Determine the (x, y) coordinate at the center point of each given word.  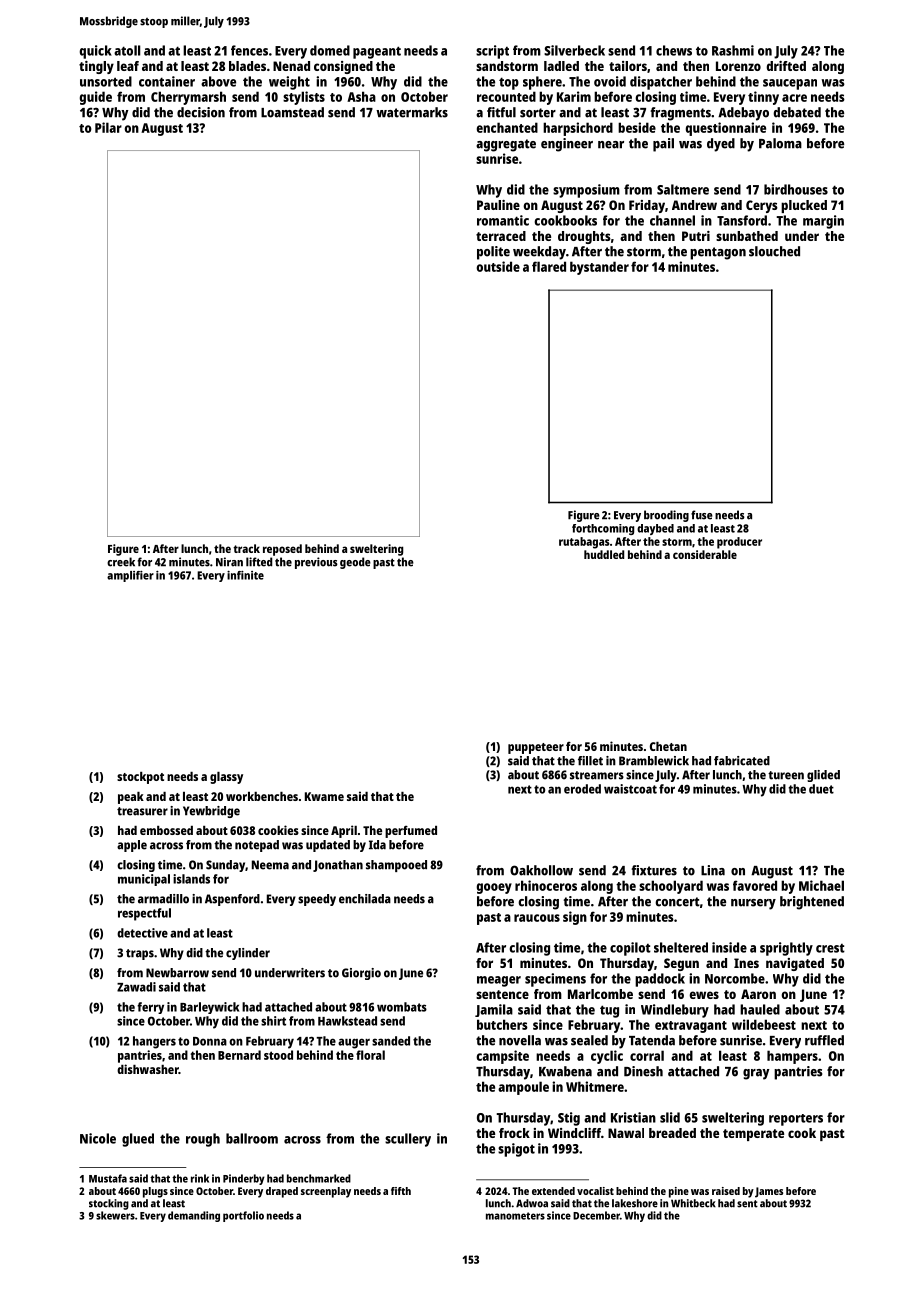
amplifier (130, 576)
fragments (680, 114)
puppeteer (536, 748)
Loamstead (292, 112)
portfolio (243, 1216)
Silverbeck (574, 50)
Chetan (668, 746)
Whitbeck (693, 1203)
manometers (515, 1216)
